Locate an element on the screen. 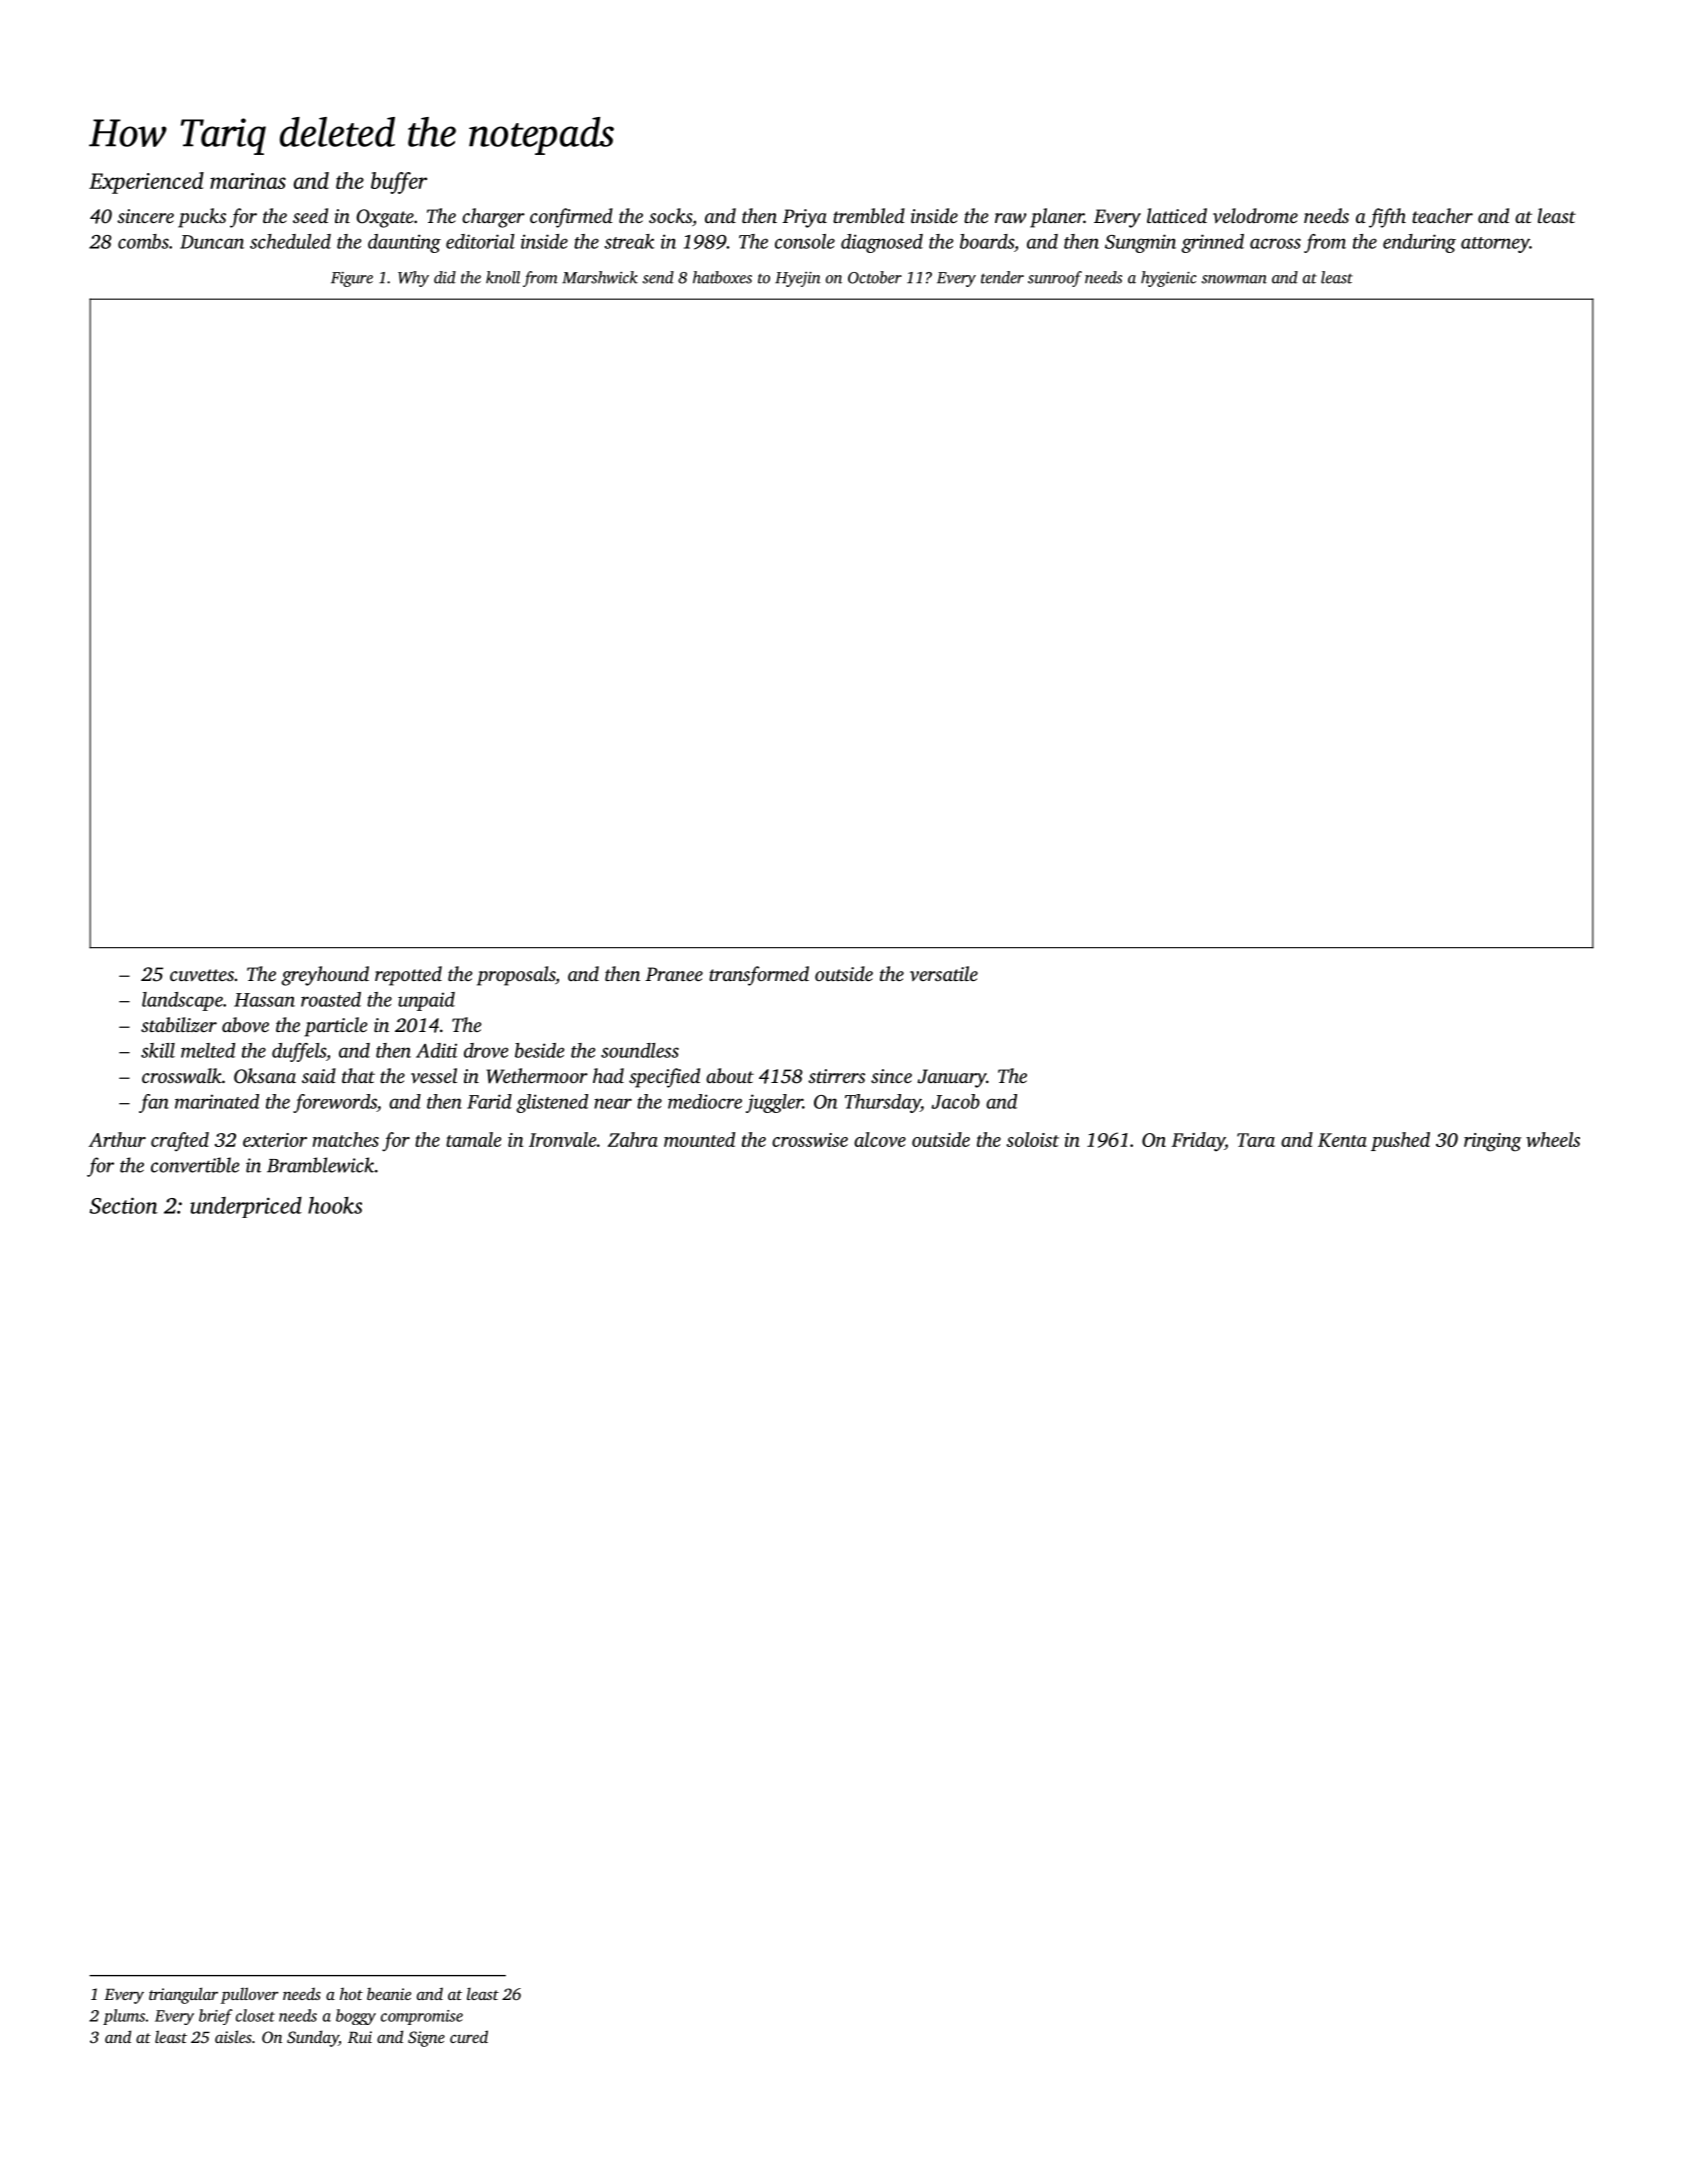 This screenshot has width=1683, height=2178. teacher is located at coordinates (1442, 215).
